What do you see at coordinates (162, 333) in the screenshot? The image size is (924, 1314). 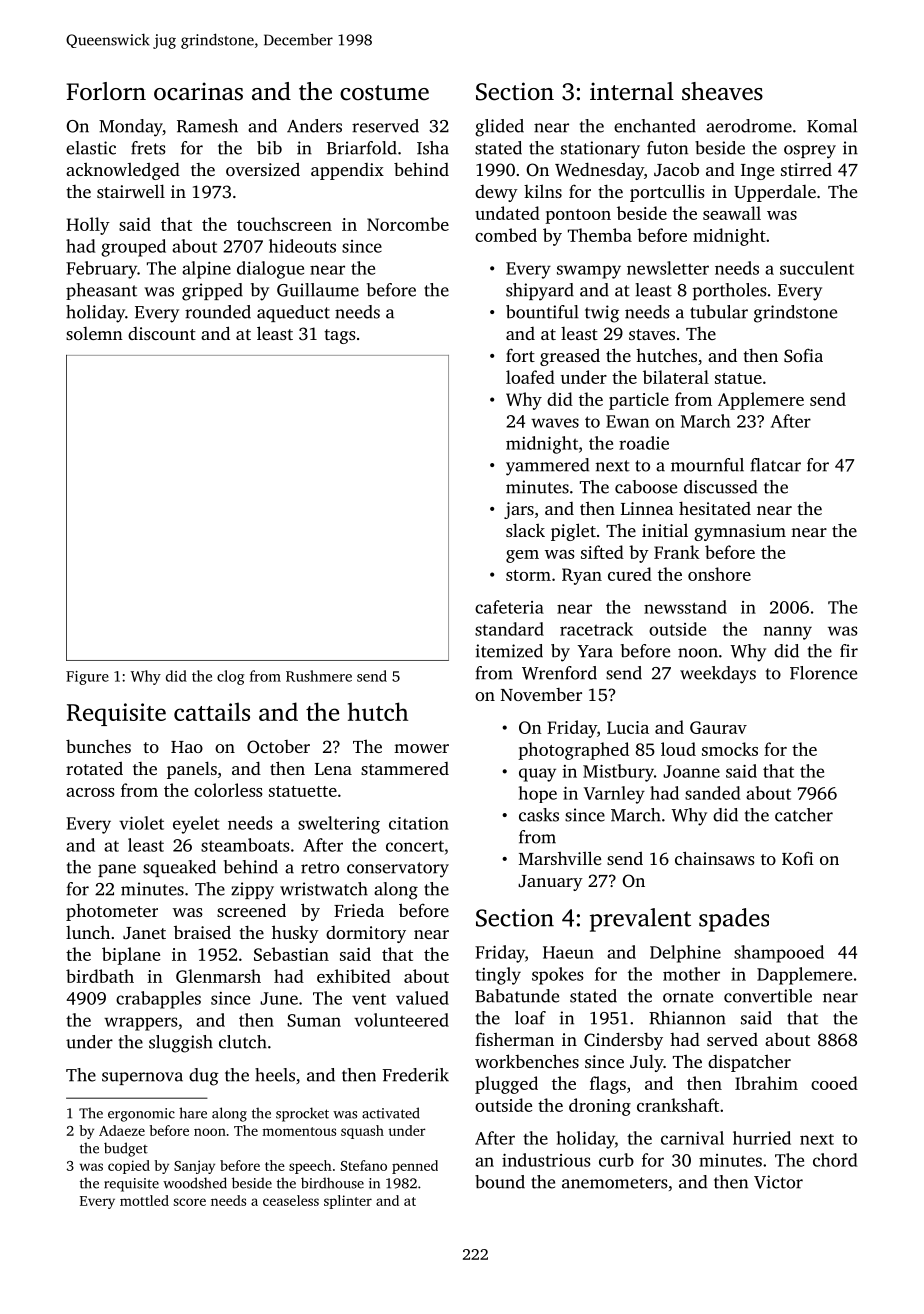 I see `discount` at bounding box center [162, 333].
